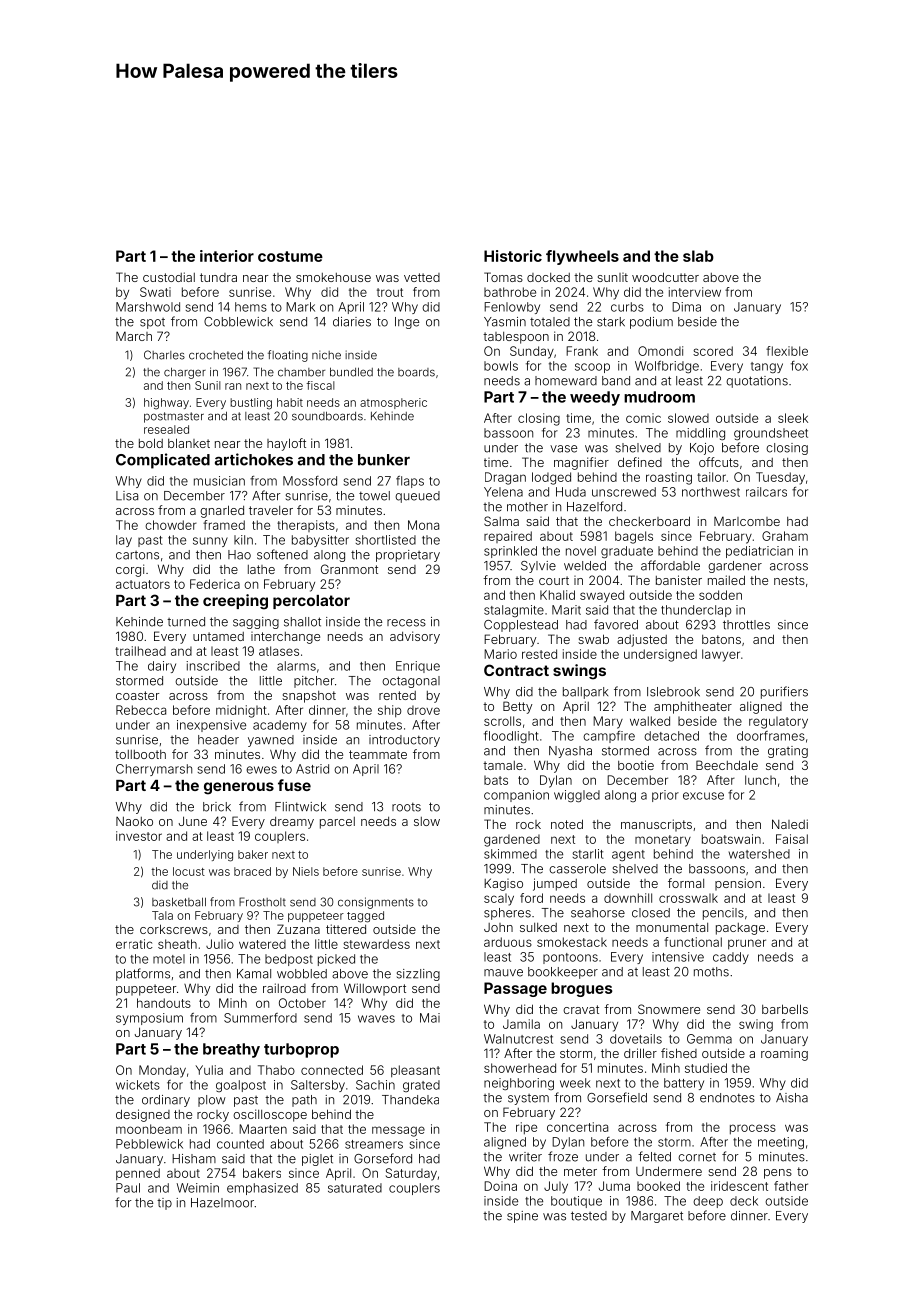  What do you see at coordinates (582, 257) in the screenshot?
I see `flywheels` at bounding box center [582, 257].
